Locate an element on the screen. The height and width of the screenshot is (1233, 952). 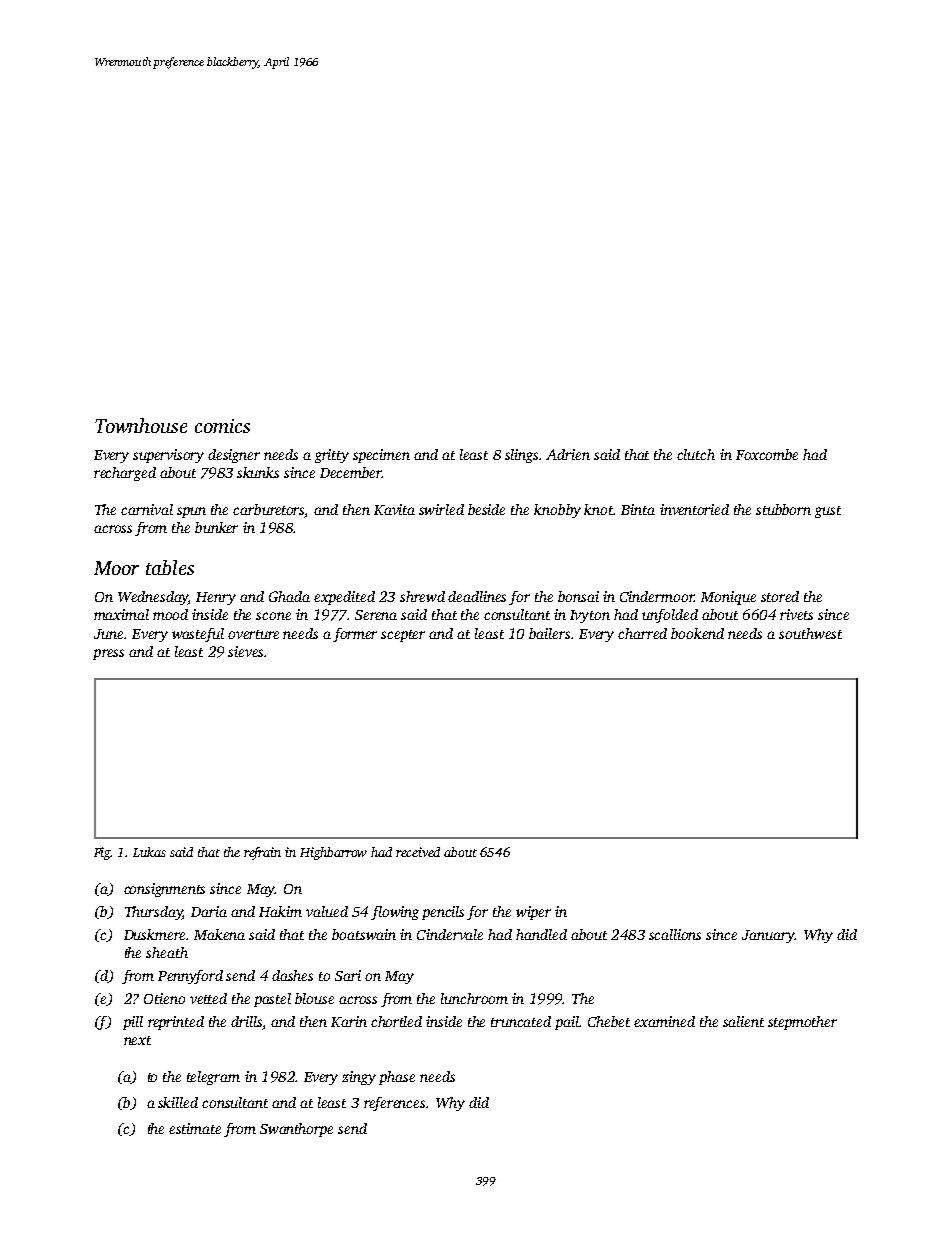
pail is located at coordinates (567, 1023).
